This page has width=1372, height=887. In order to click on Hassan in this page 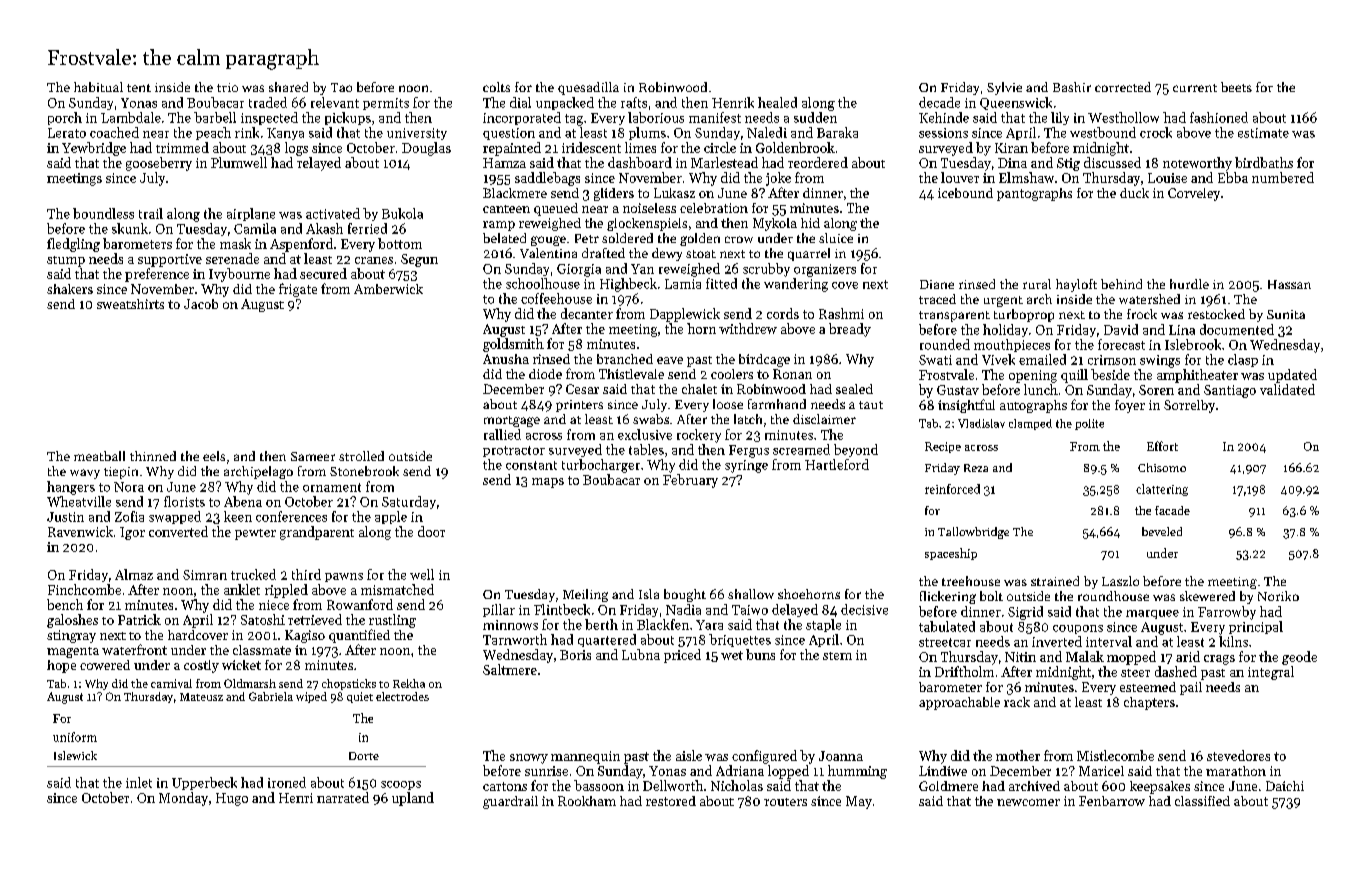, I will do `click(1289, 284)`.
